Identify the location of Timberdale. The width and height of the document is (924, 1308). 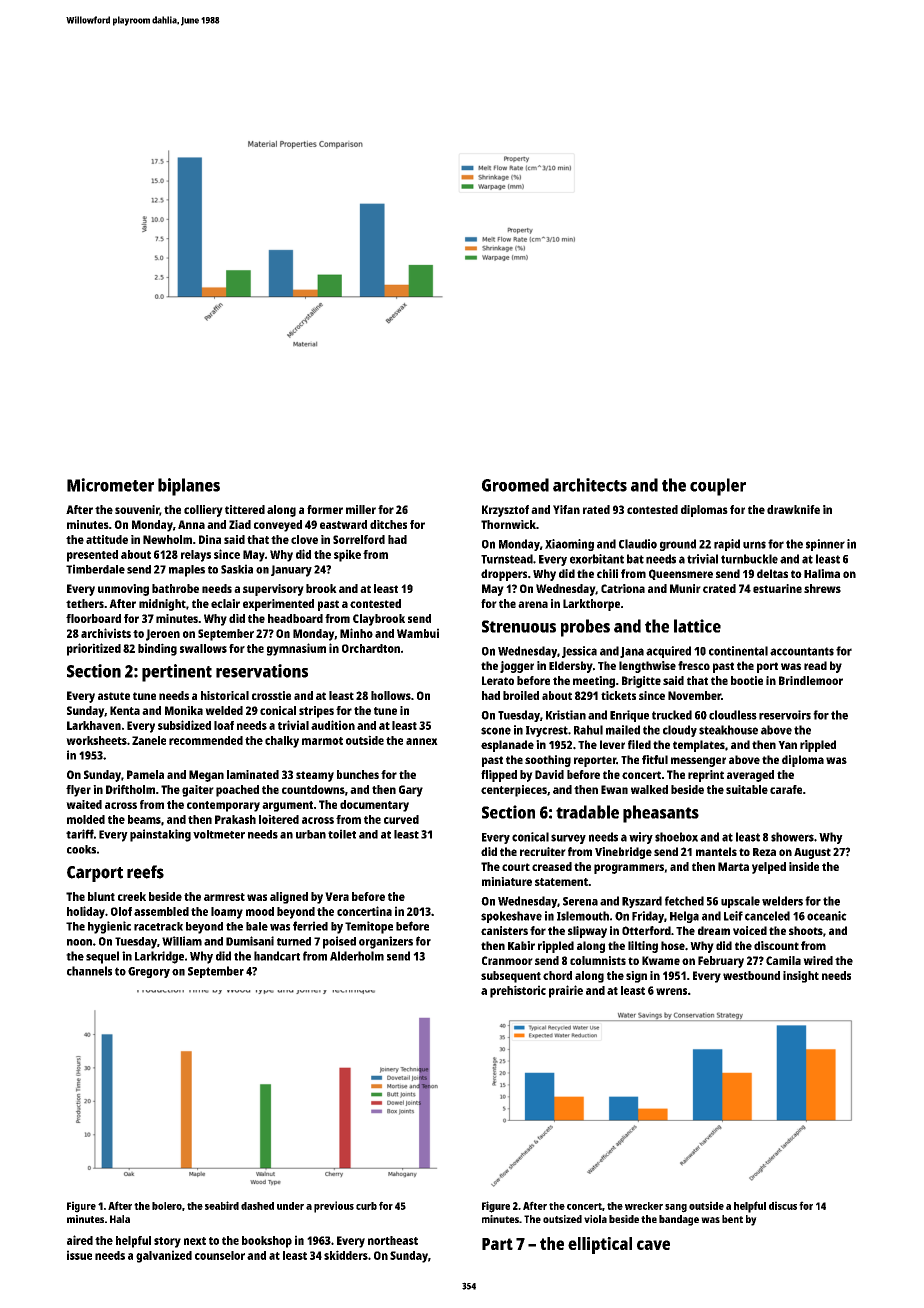
(95, 569).
